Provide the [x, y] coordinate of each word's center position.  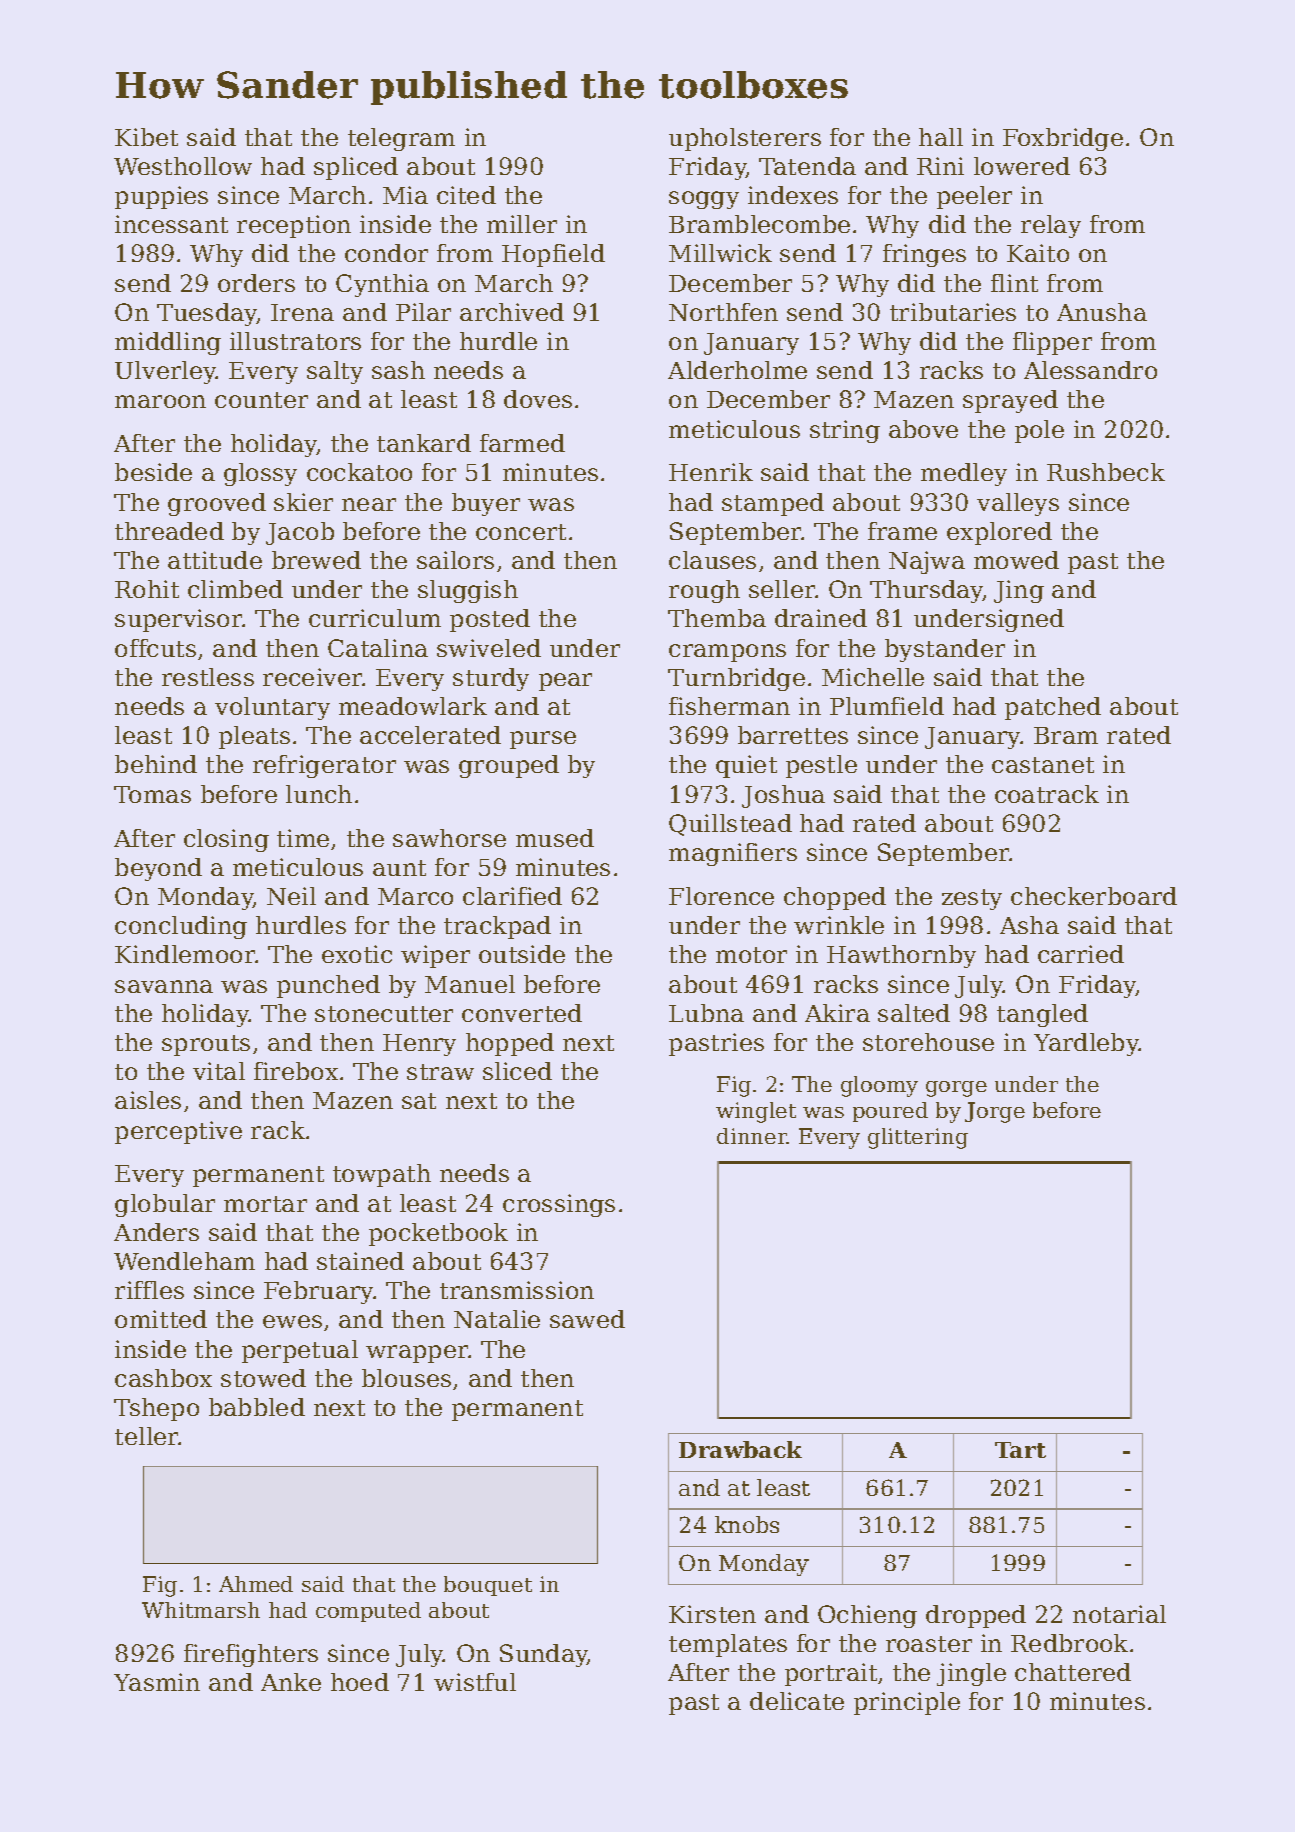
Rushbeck [1106, 472]
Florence [721, 896]
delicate [797, 1701]
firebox [296, 1071]
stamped [773, 504]
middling [168, 343]
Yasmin [157, 1682]
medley [964, 474]
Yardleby [1086, 1044]
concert [521, 532]
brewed [316, 560]
